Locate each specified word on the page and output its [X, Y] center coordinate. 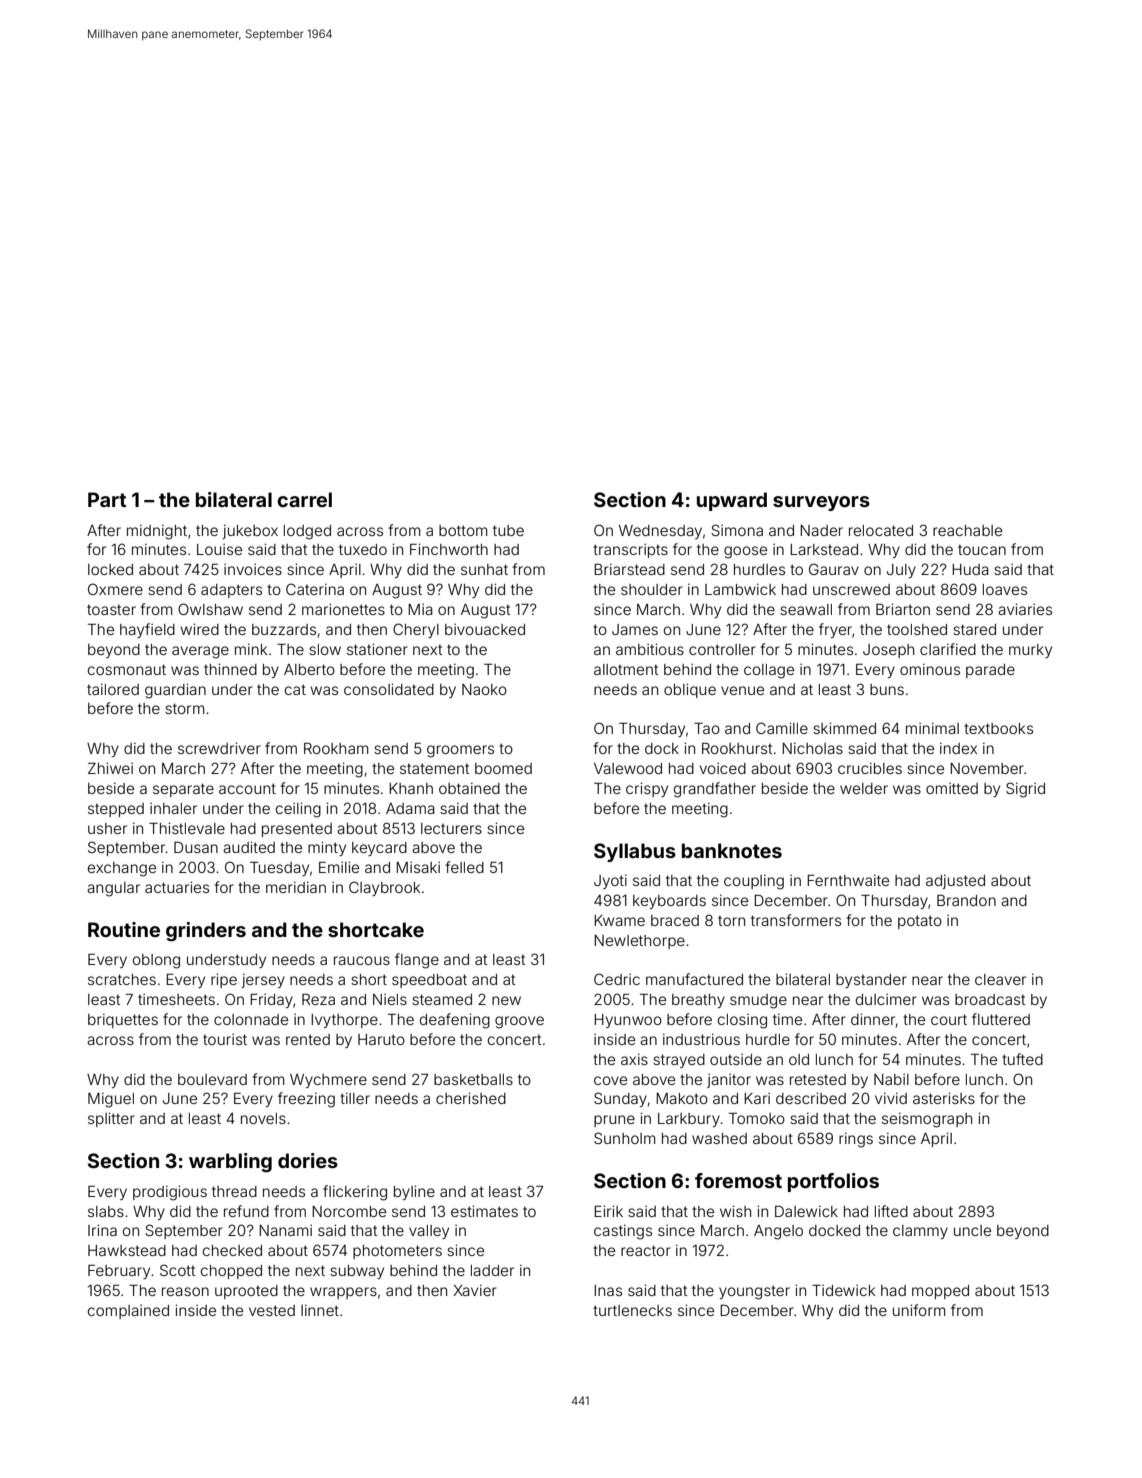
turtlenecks [632, 1310]
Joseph [888, 651]
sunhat [484, 569]
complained [128, 1312]
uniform [919, 1310]
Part [107, 499]
